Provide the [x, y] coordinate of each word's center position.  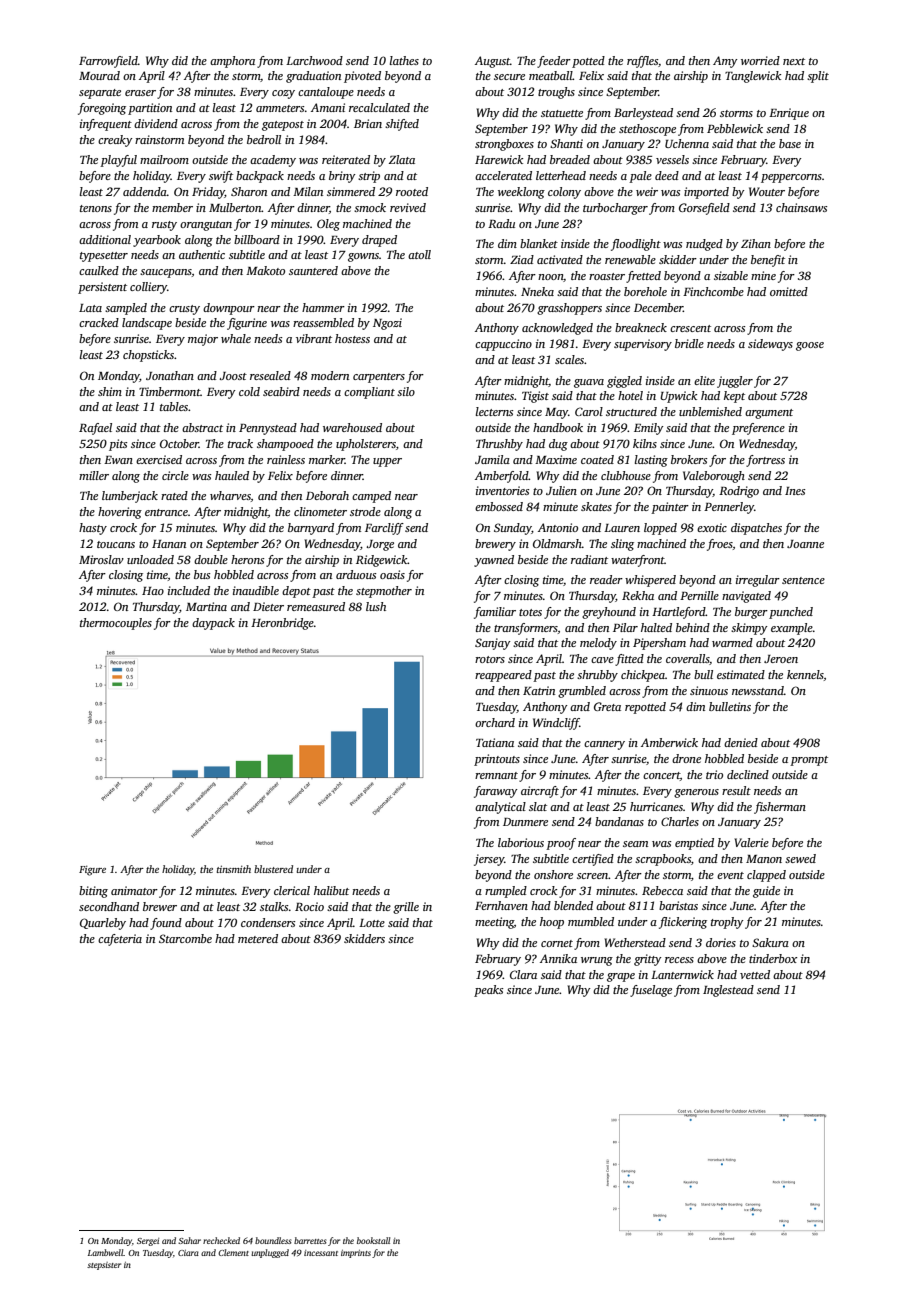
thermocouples [116, 624]
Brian [368, 123]
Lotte [372, 923]
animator [134, 890]
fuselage [651, 991]
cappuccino [503, 345]
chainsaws [801, 207]
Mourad [99, 75]
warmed [732, 642]
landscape [147, 324]
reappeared [503, 676]
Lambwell [105, 1252]
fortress [765, 461]
